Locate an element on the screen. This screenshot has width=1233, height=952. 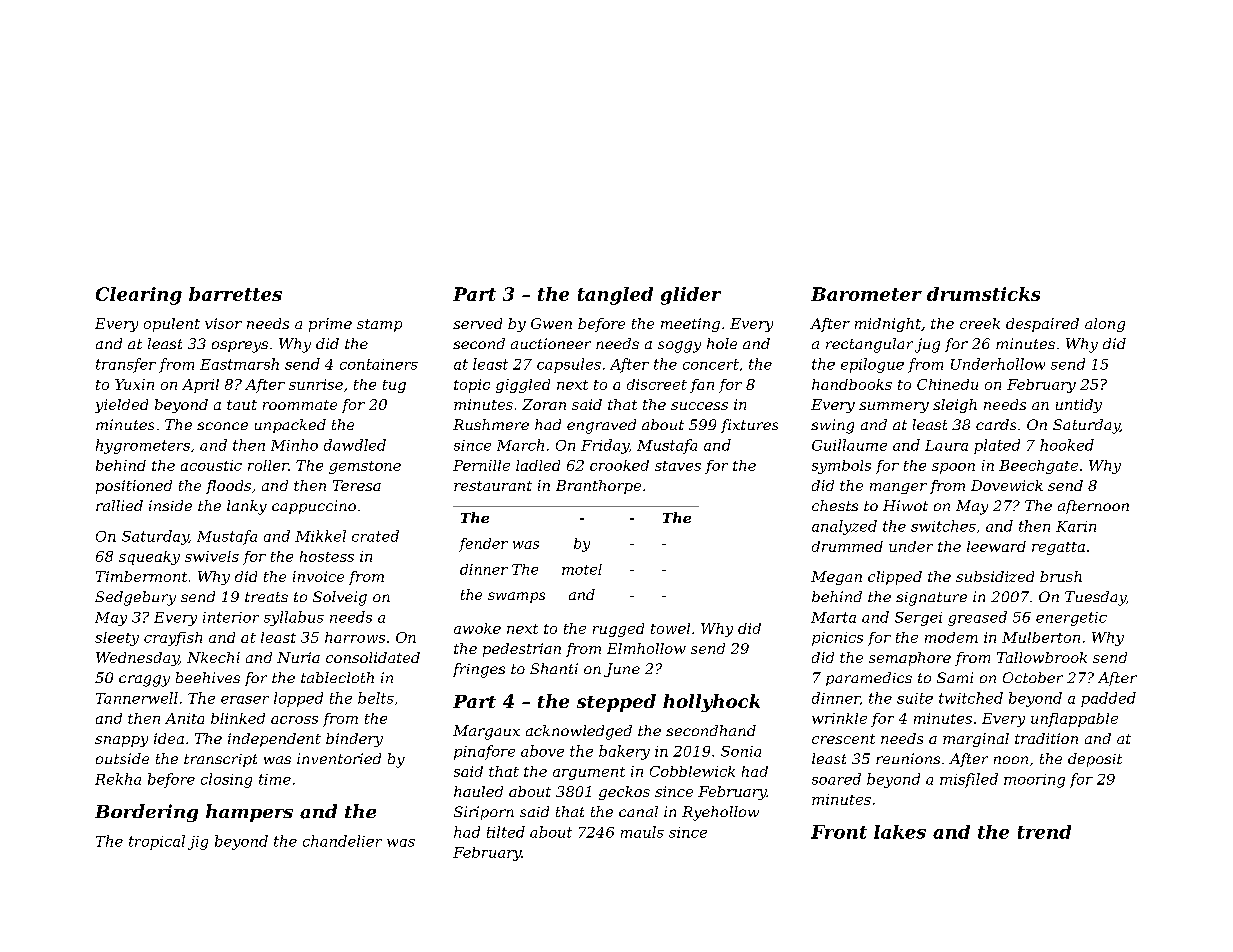
Mulberton is located at coordinates (1041, 637).
